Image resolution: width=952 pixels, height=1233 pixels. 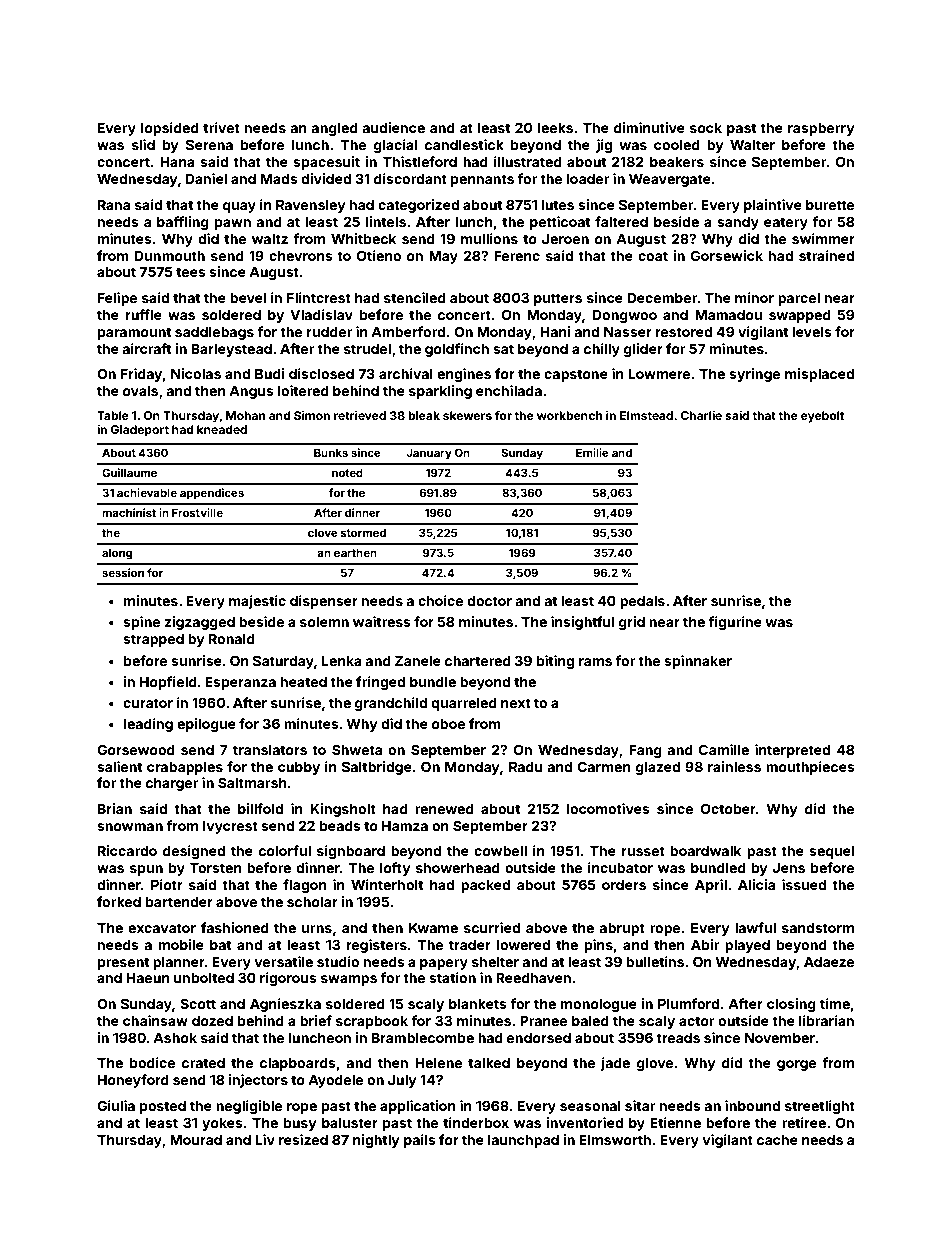 What do you see at coordinates (334, 129) in the document?
I see `angled` at bounding box center [334, 129].
